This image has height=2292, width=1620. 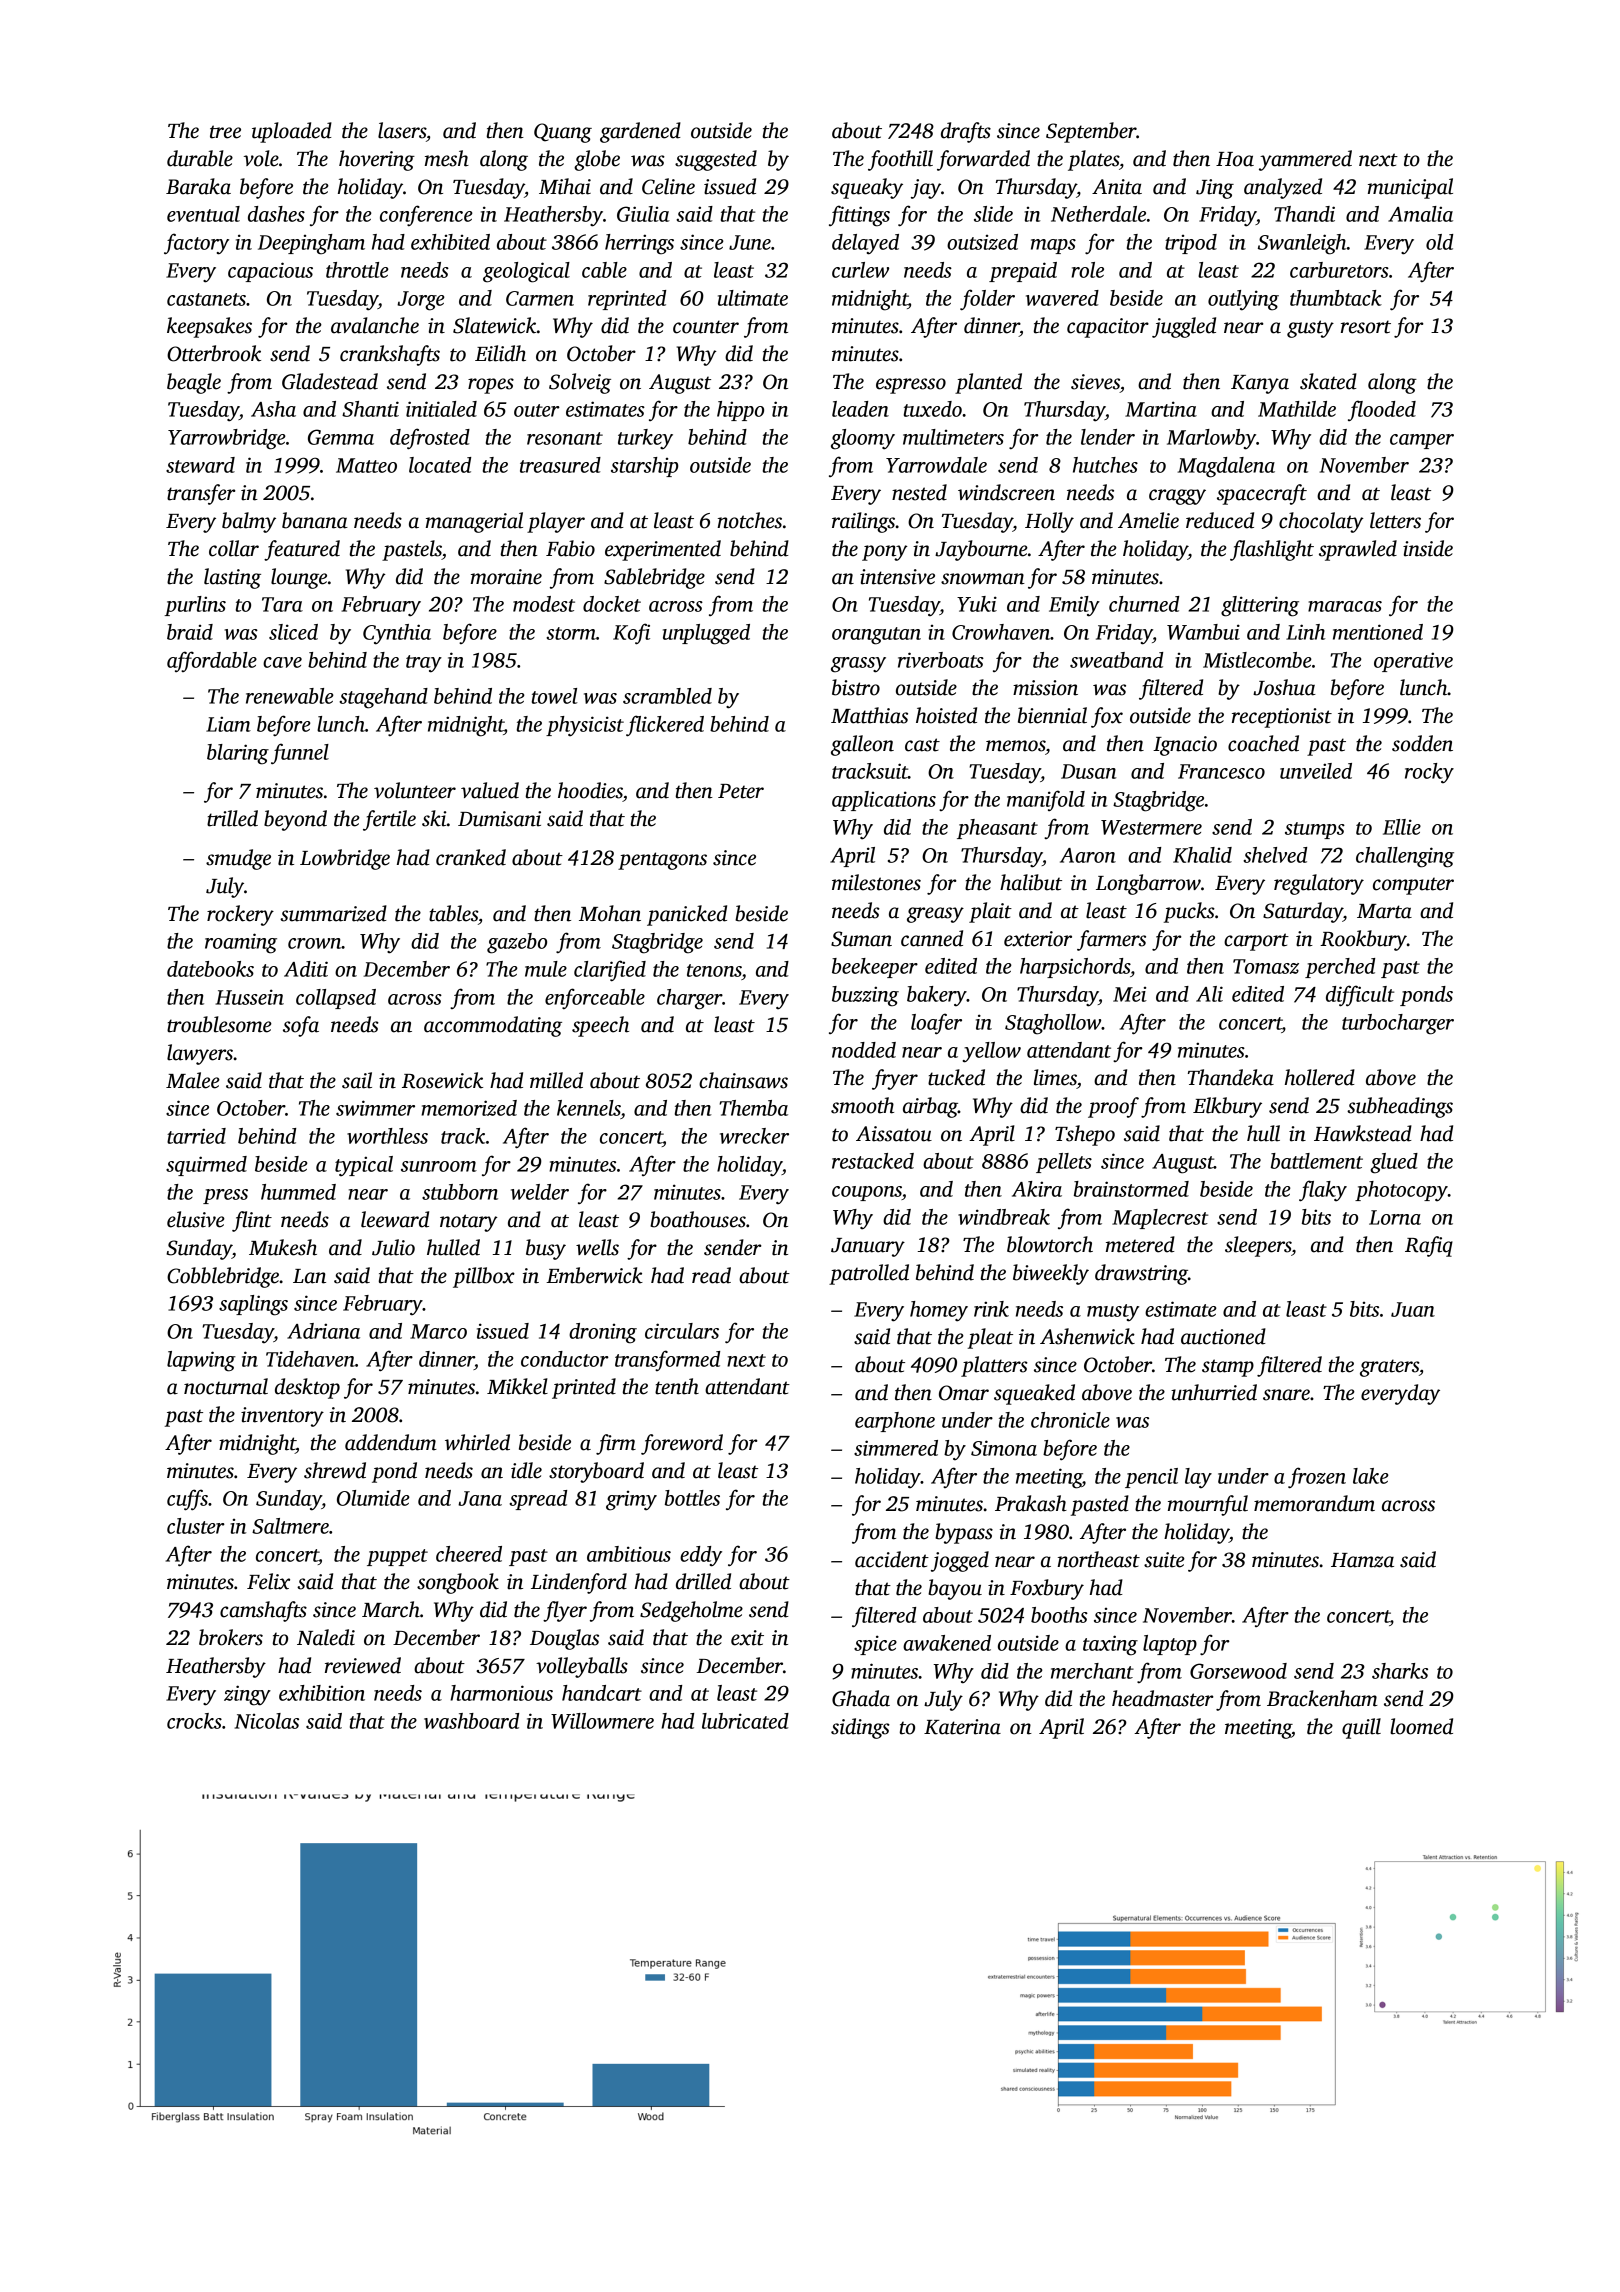 I want to click on blaring, so click(x=238, y=754).
